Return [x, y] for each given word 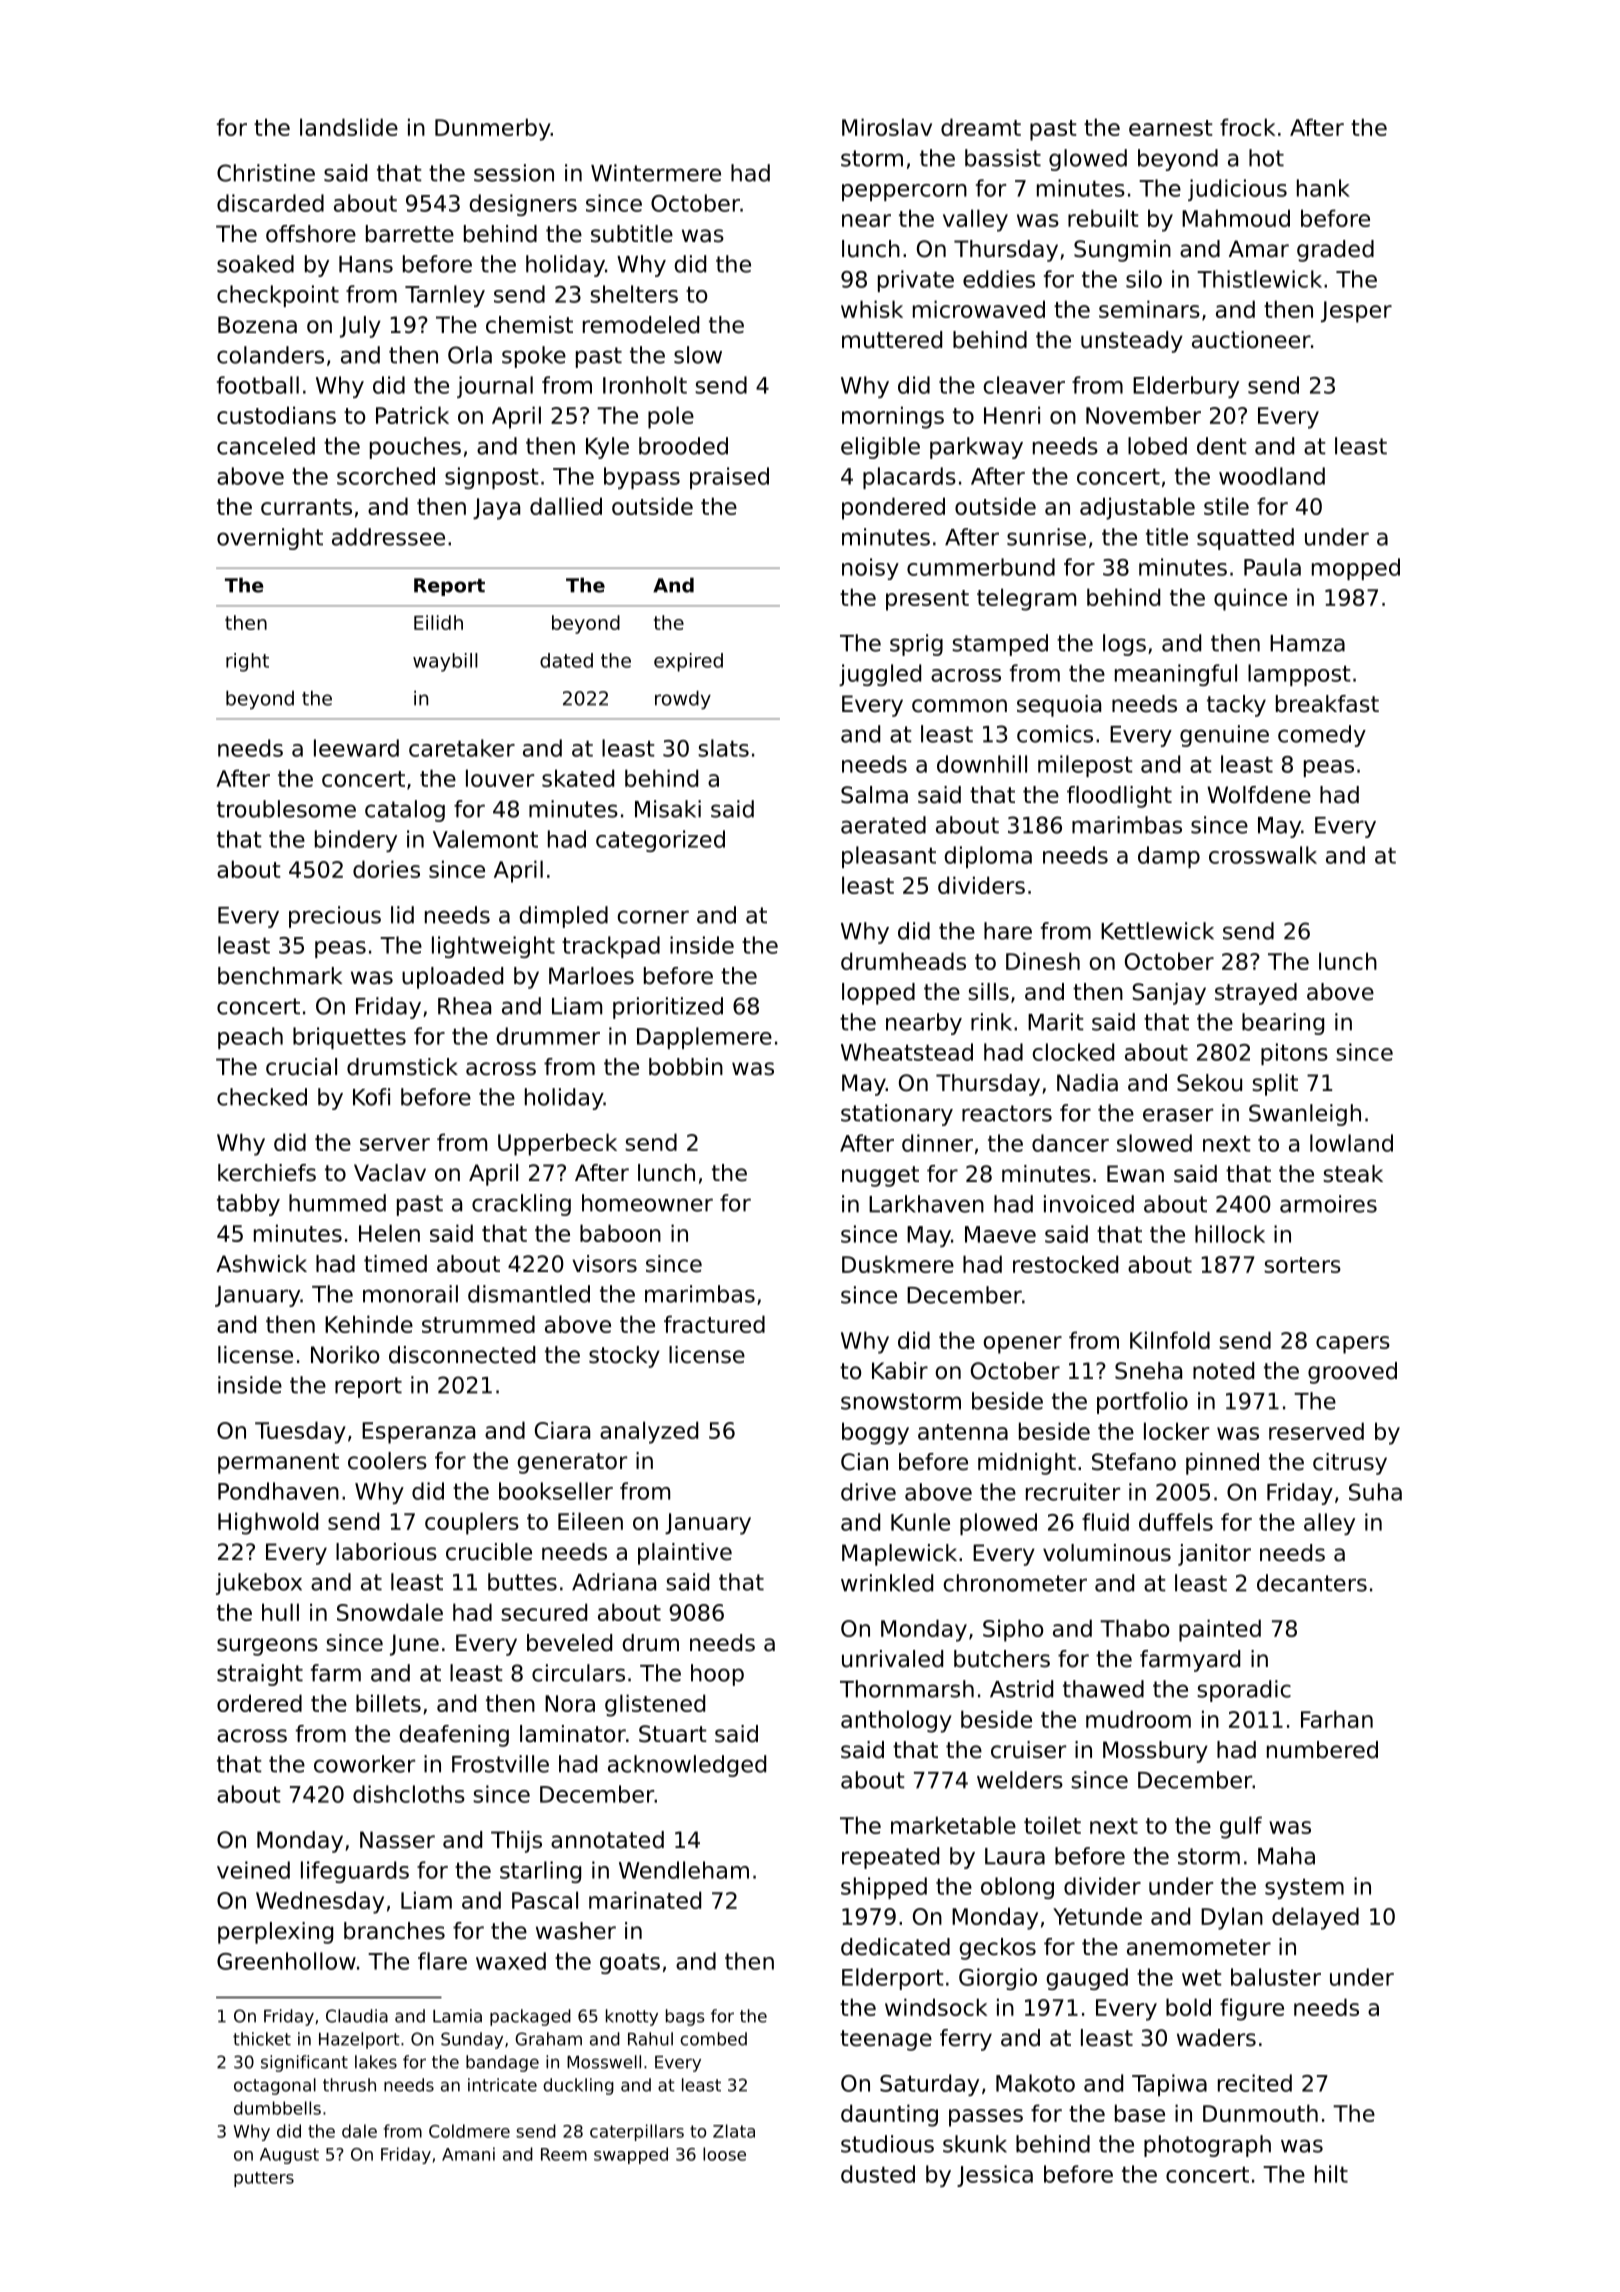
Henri [1012, 415]
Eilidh [438, 622]
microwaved [979, 309]
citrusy [1350, 1464]
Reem [564, 2154]
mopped [1356, 569]
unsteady [1132, 342]
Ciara [562, 1430]
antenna [963, 1432]
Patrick [412, 415]
